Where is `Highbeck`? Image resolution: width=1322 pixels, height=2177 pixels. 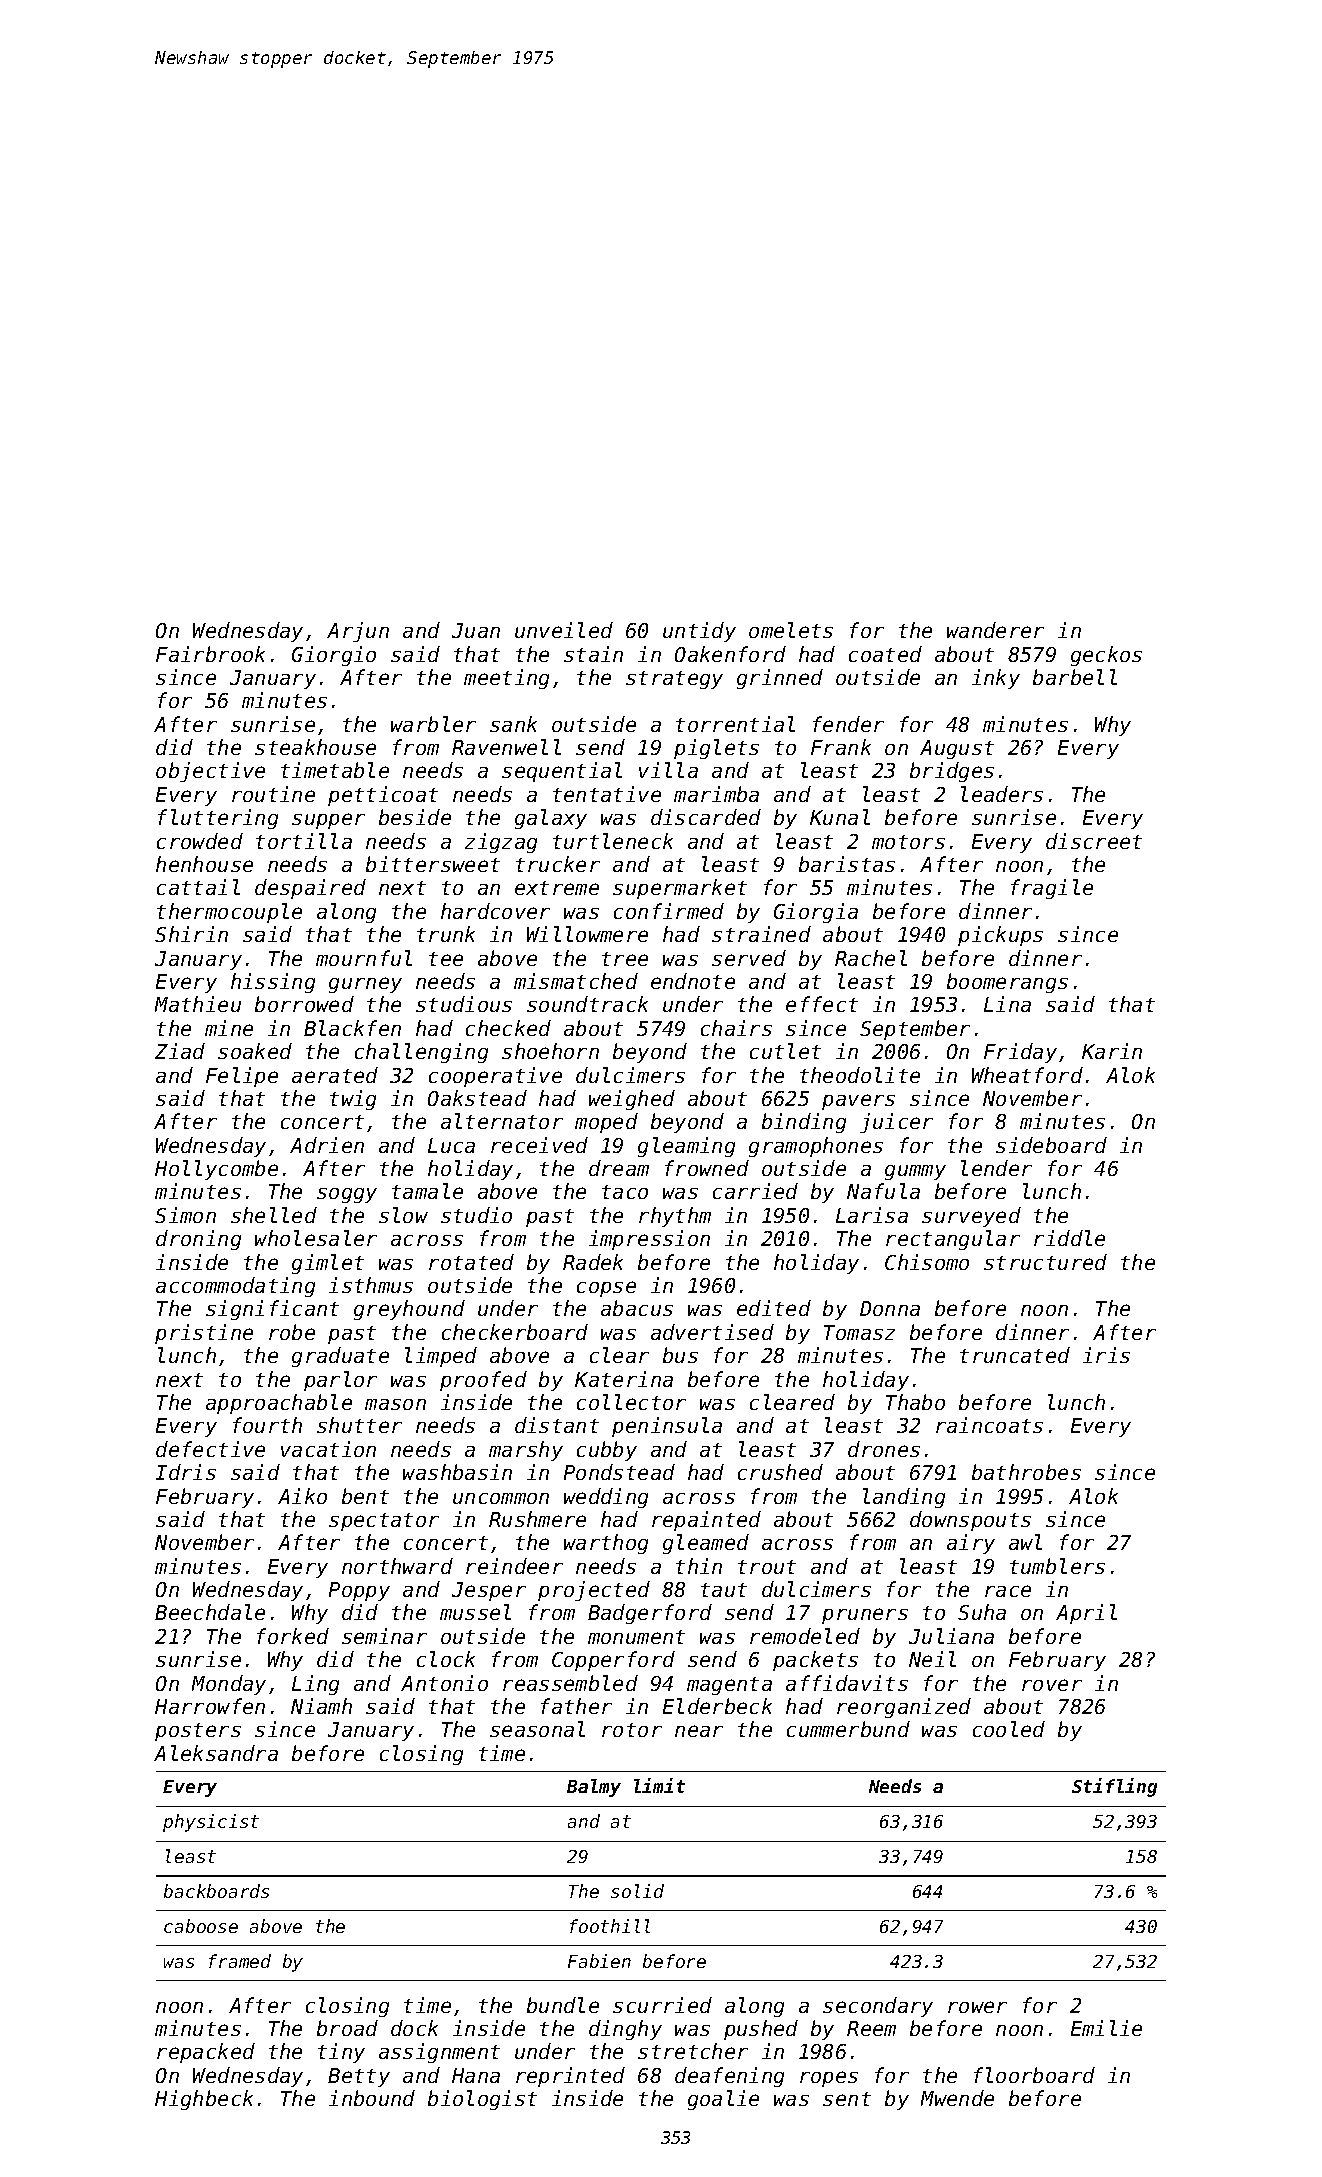
Highbeck is located at coordinates (204, 2100).
